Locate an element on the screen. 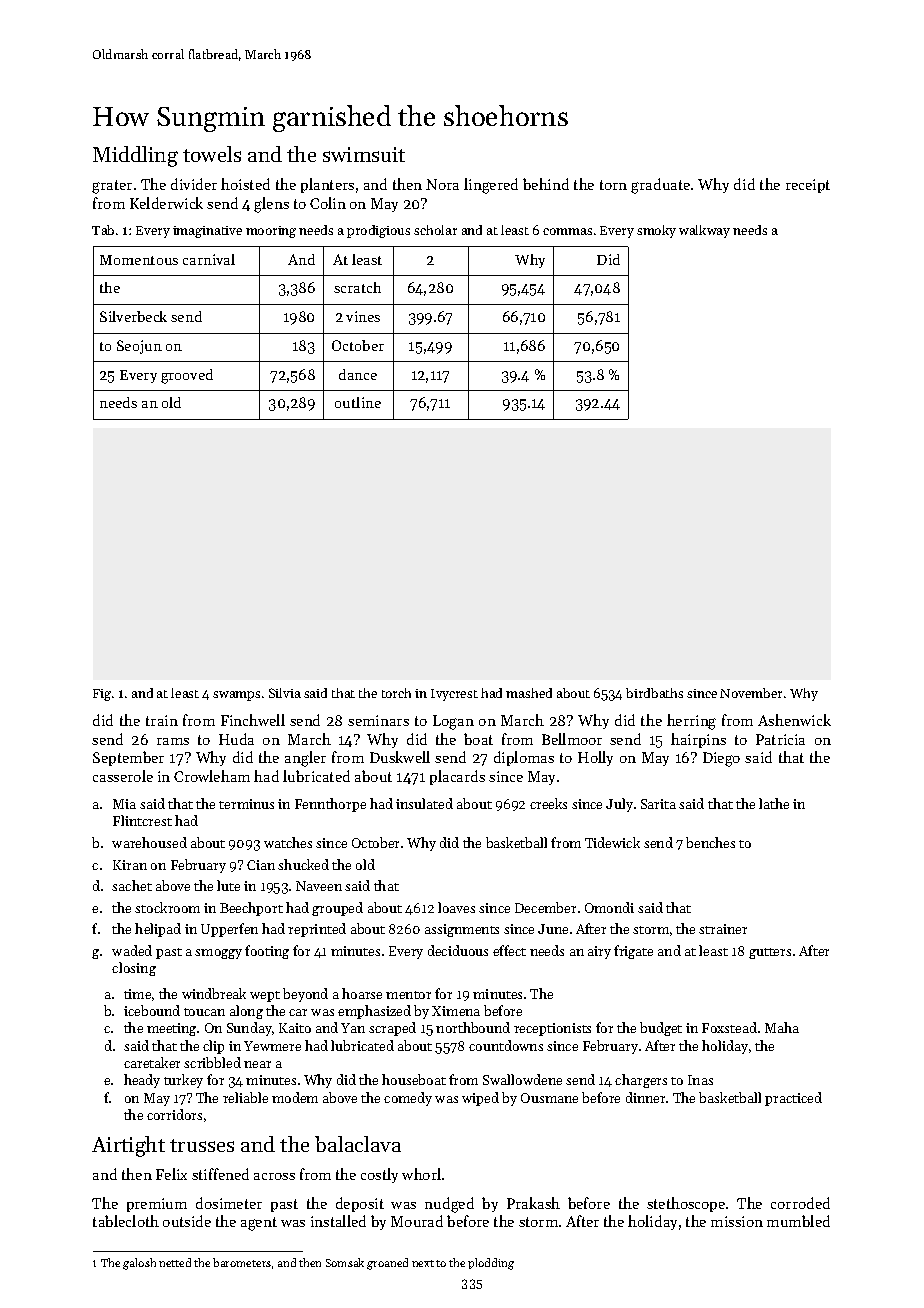 The image size is (924, 1308). lingered is located at coordinates (491, 186).
